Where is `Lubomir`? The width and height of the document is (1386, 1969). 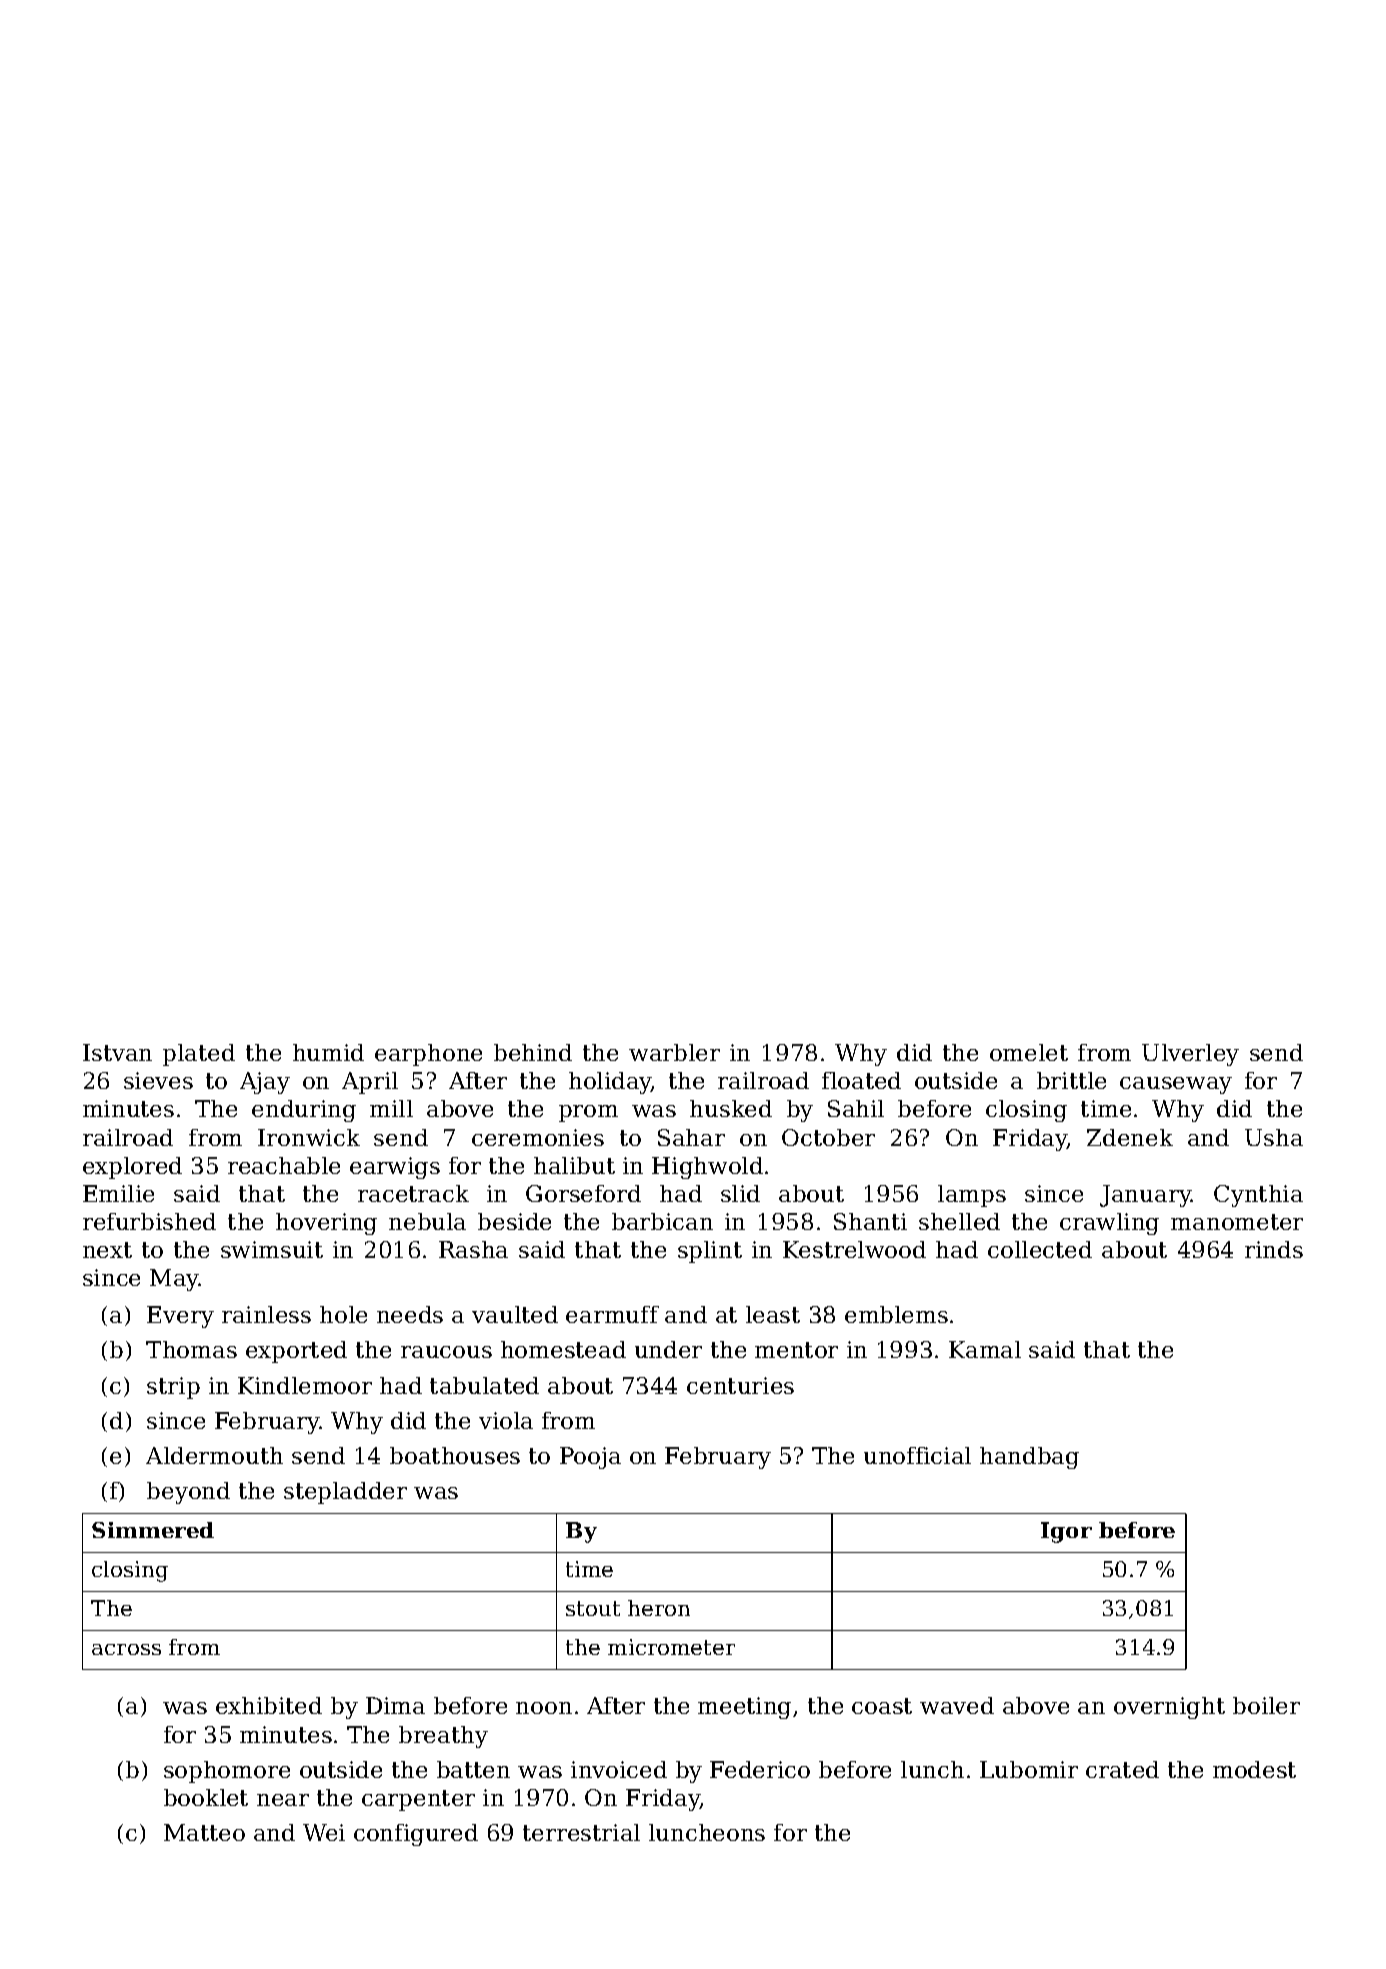
Lubomir is located at coordinates (1029, 1769).
